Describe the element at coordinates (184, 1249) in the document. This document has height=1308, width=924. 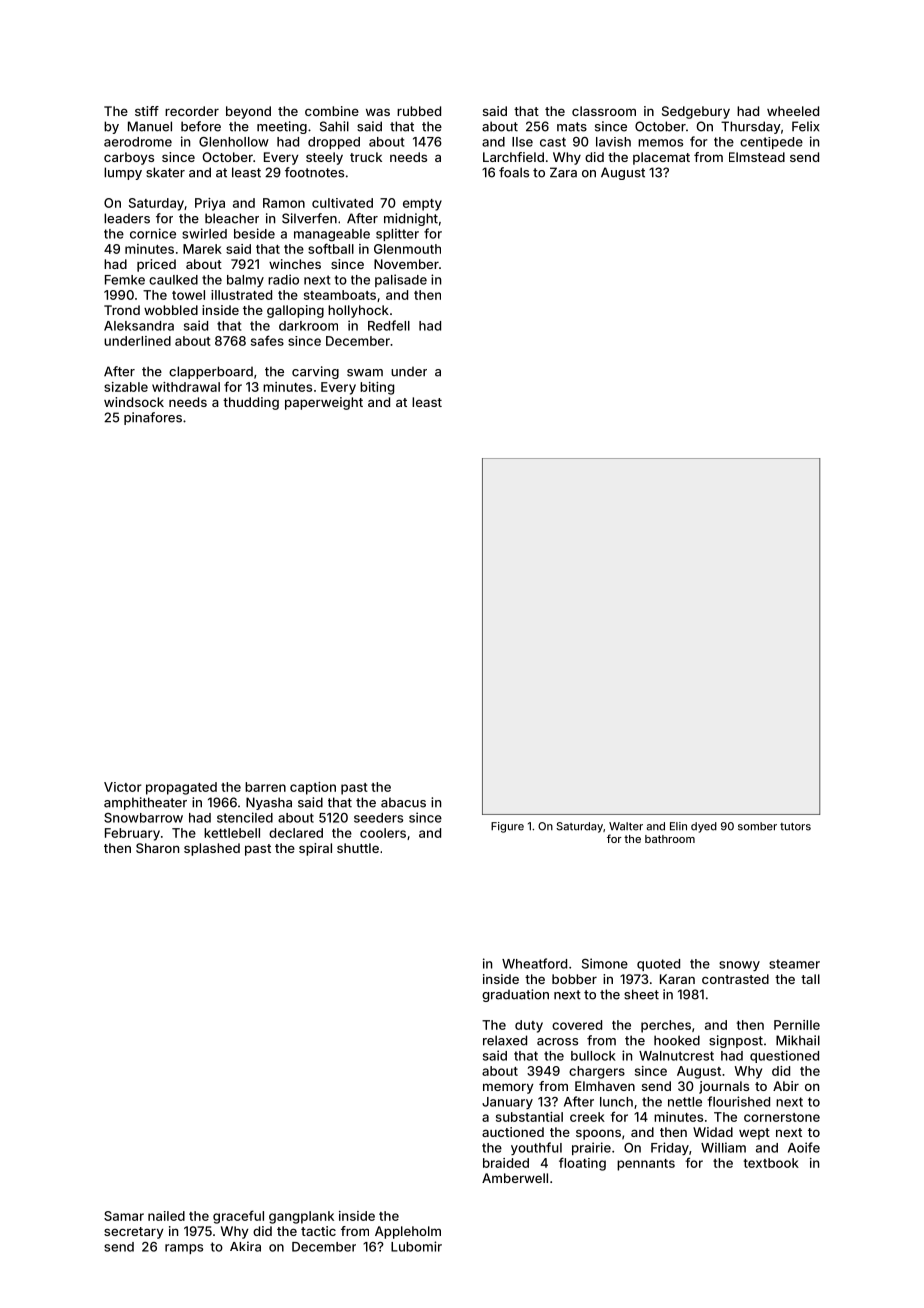
I see `ramps` at that location.
